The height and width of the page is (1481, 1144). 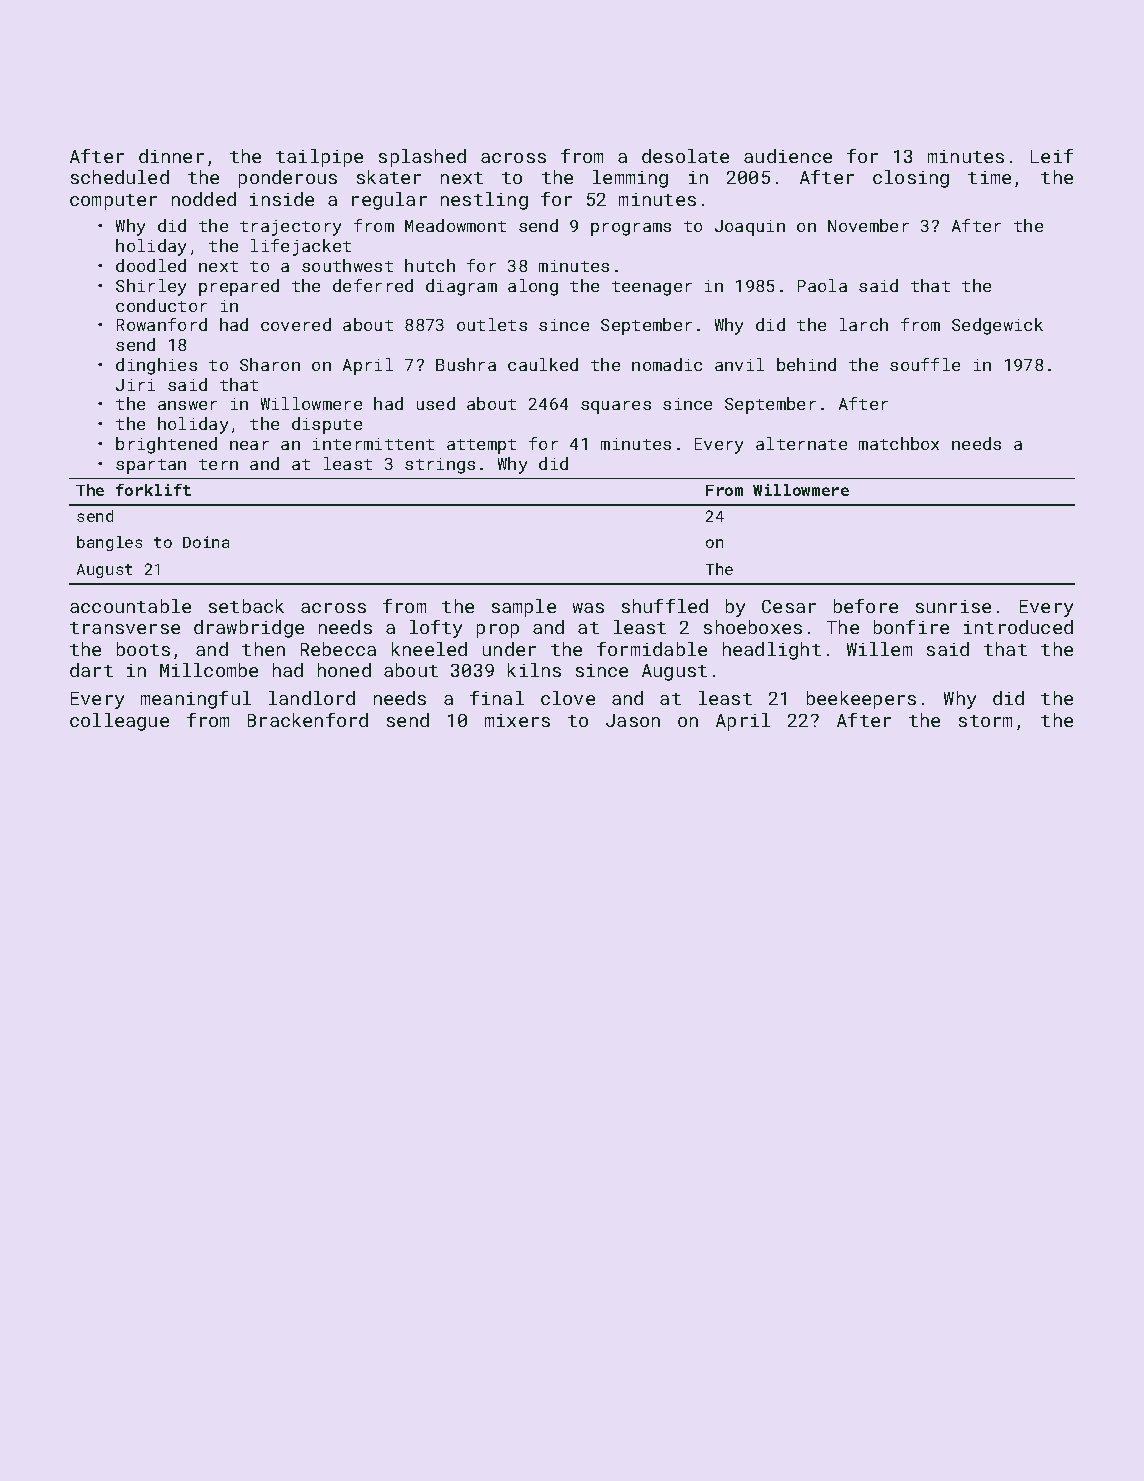 I want to click on Jiri, so click(x=135, y=385).
